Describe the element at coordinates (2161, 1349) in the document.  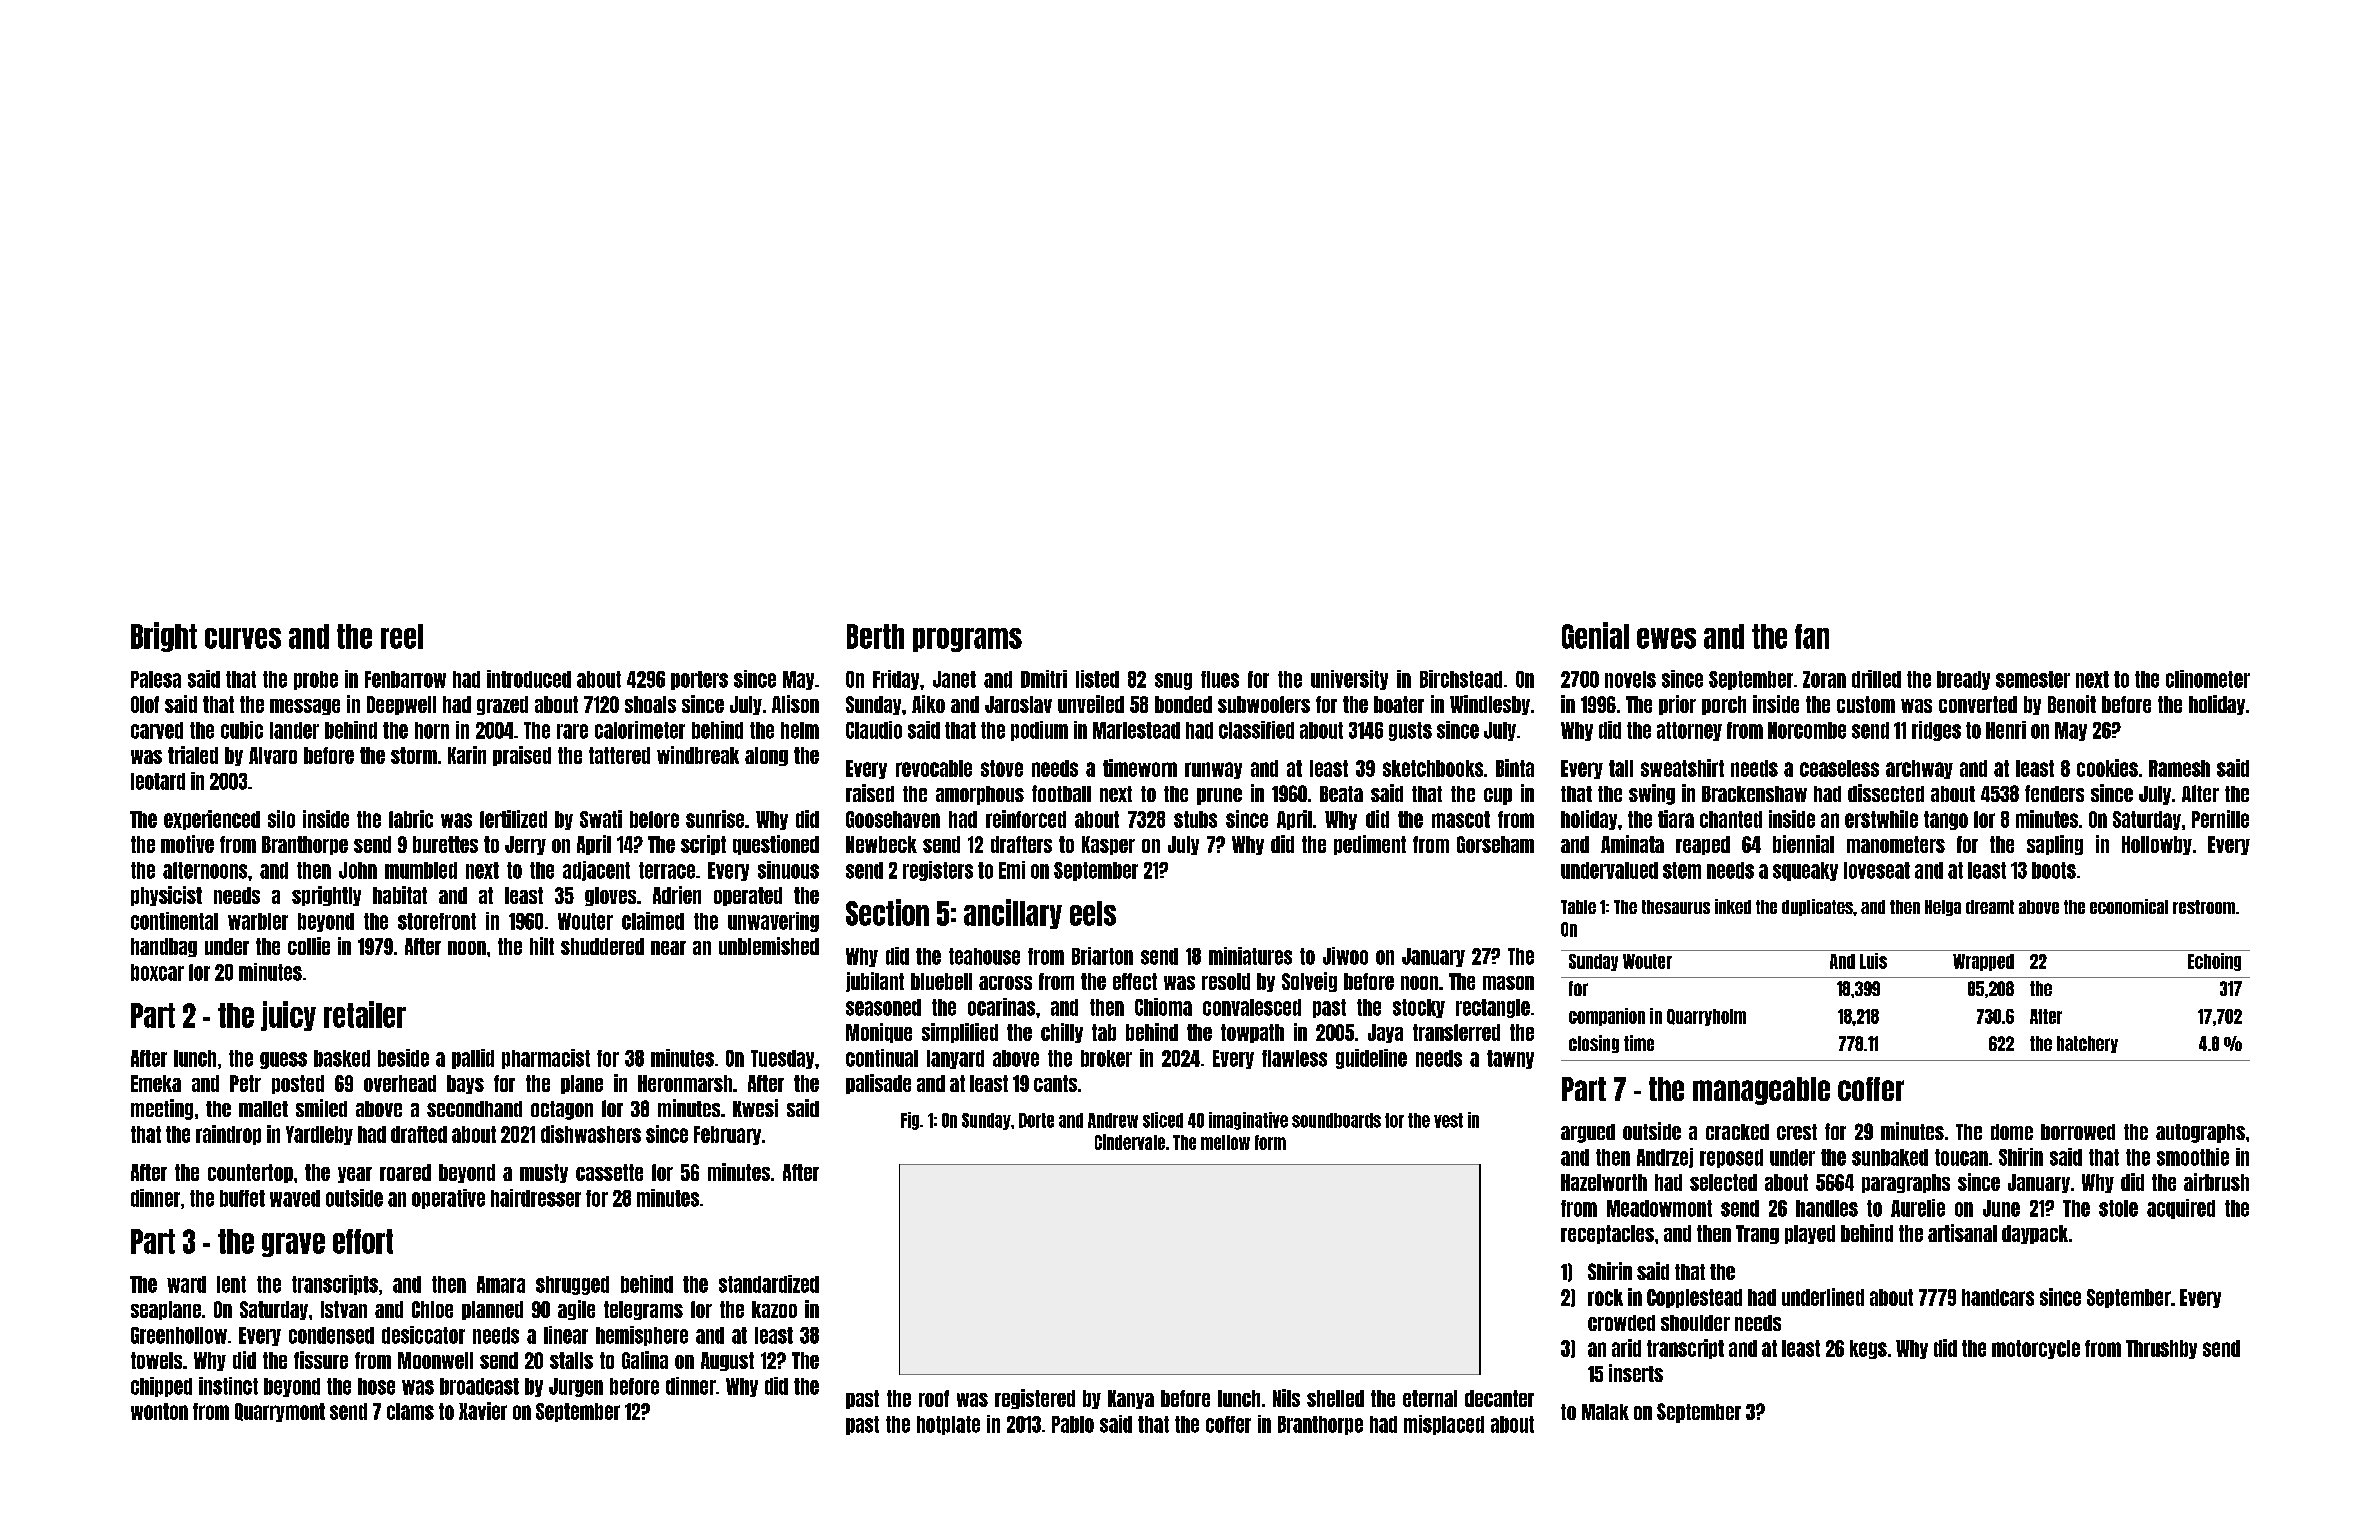
I see `Thrushby` at that location.
